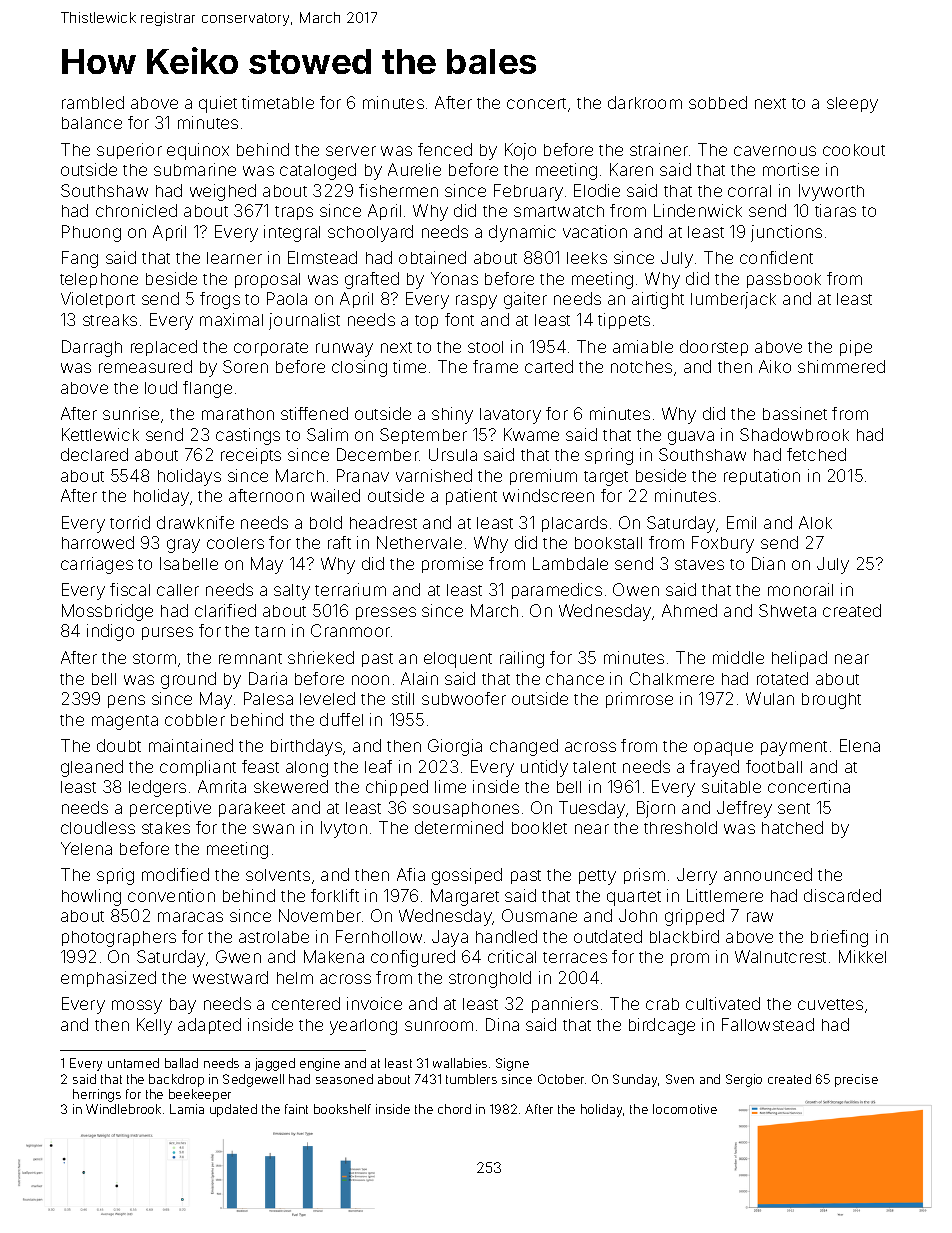 The height and width of the image is (1233, 952). I want to click on Alok, so click(815, 522).
